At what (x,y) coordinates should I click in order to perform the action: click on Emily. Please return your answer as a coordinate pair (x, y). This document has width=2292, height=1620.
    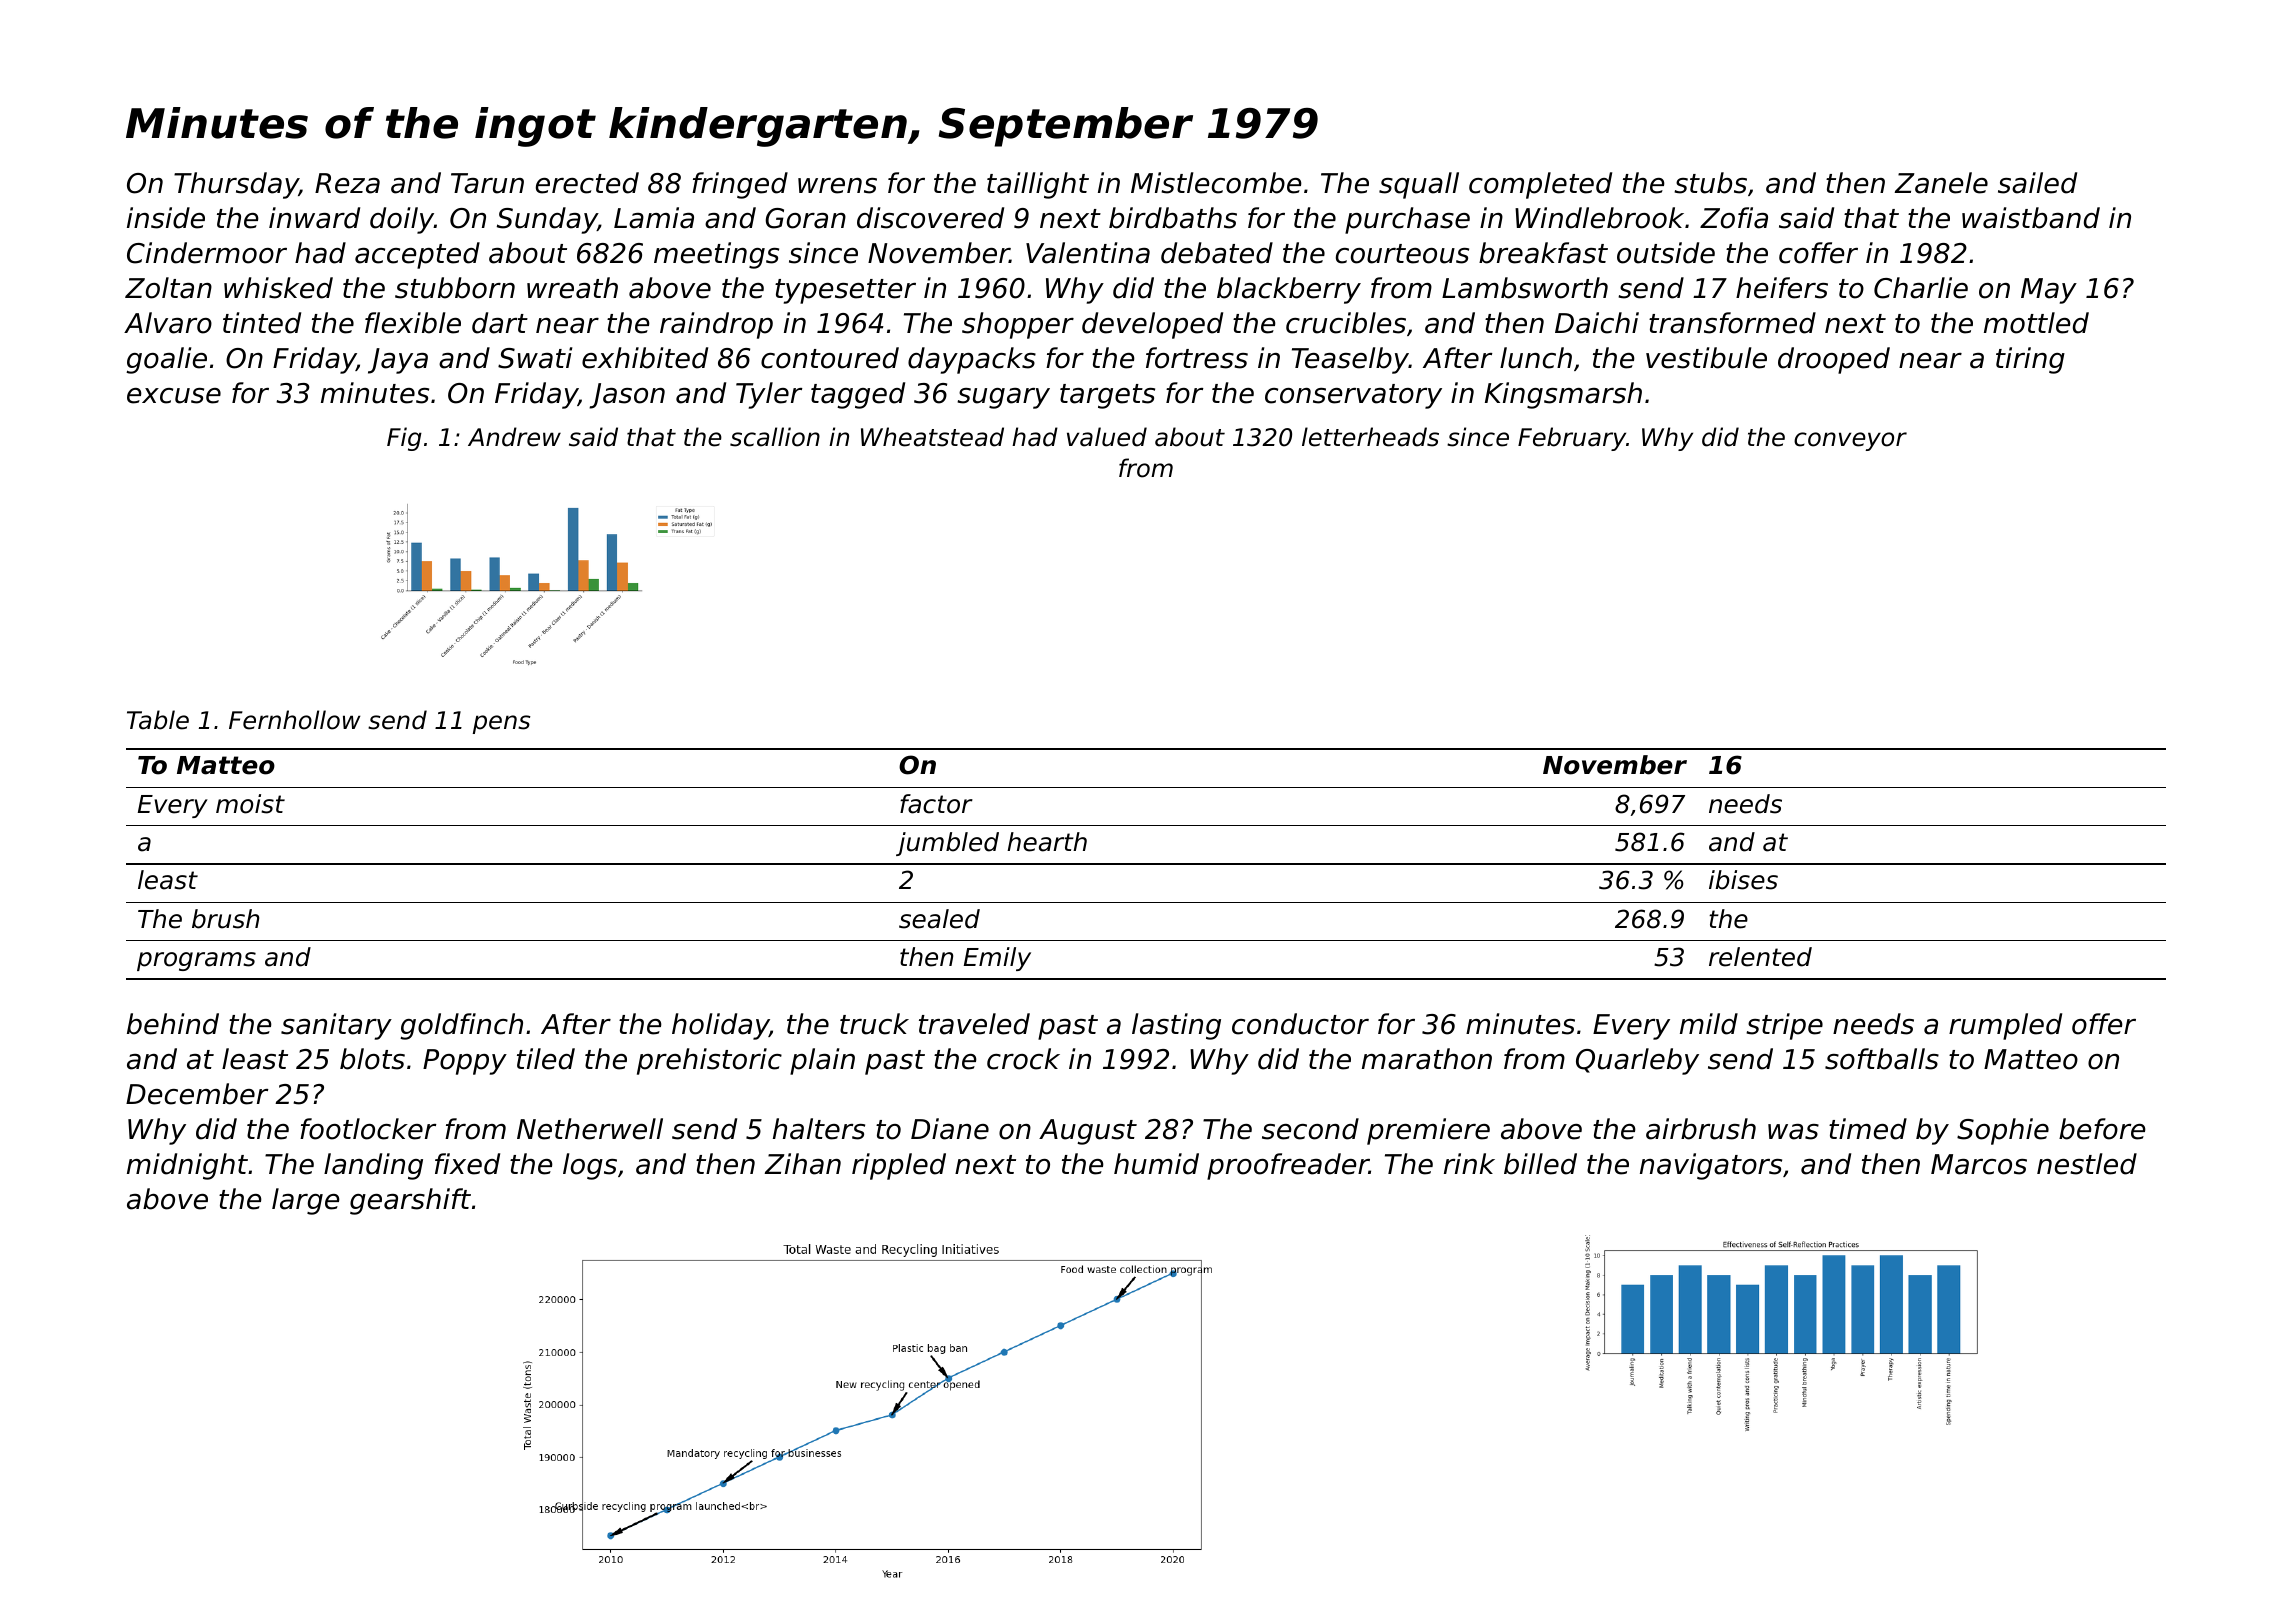
    Looking at the image, I should click on (997, 959).
